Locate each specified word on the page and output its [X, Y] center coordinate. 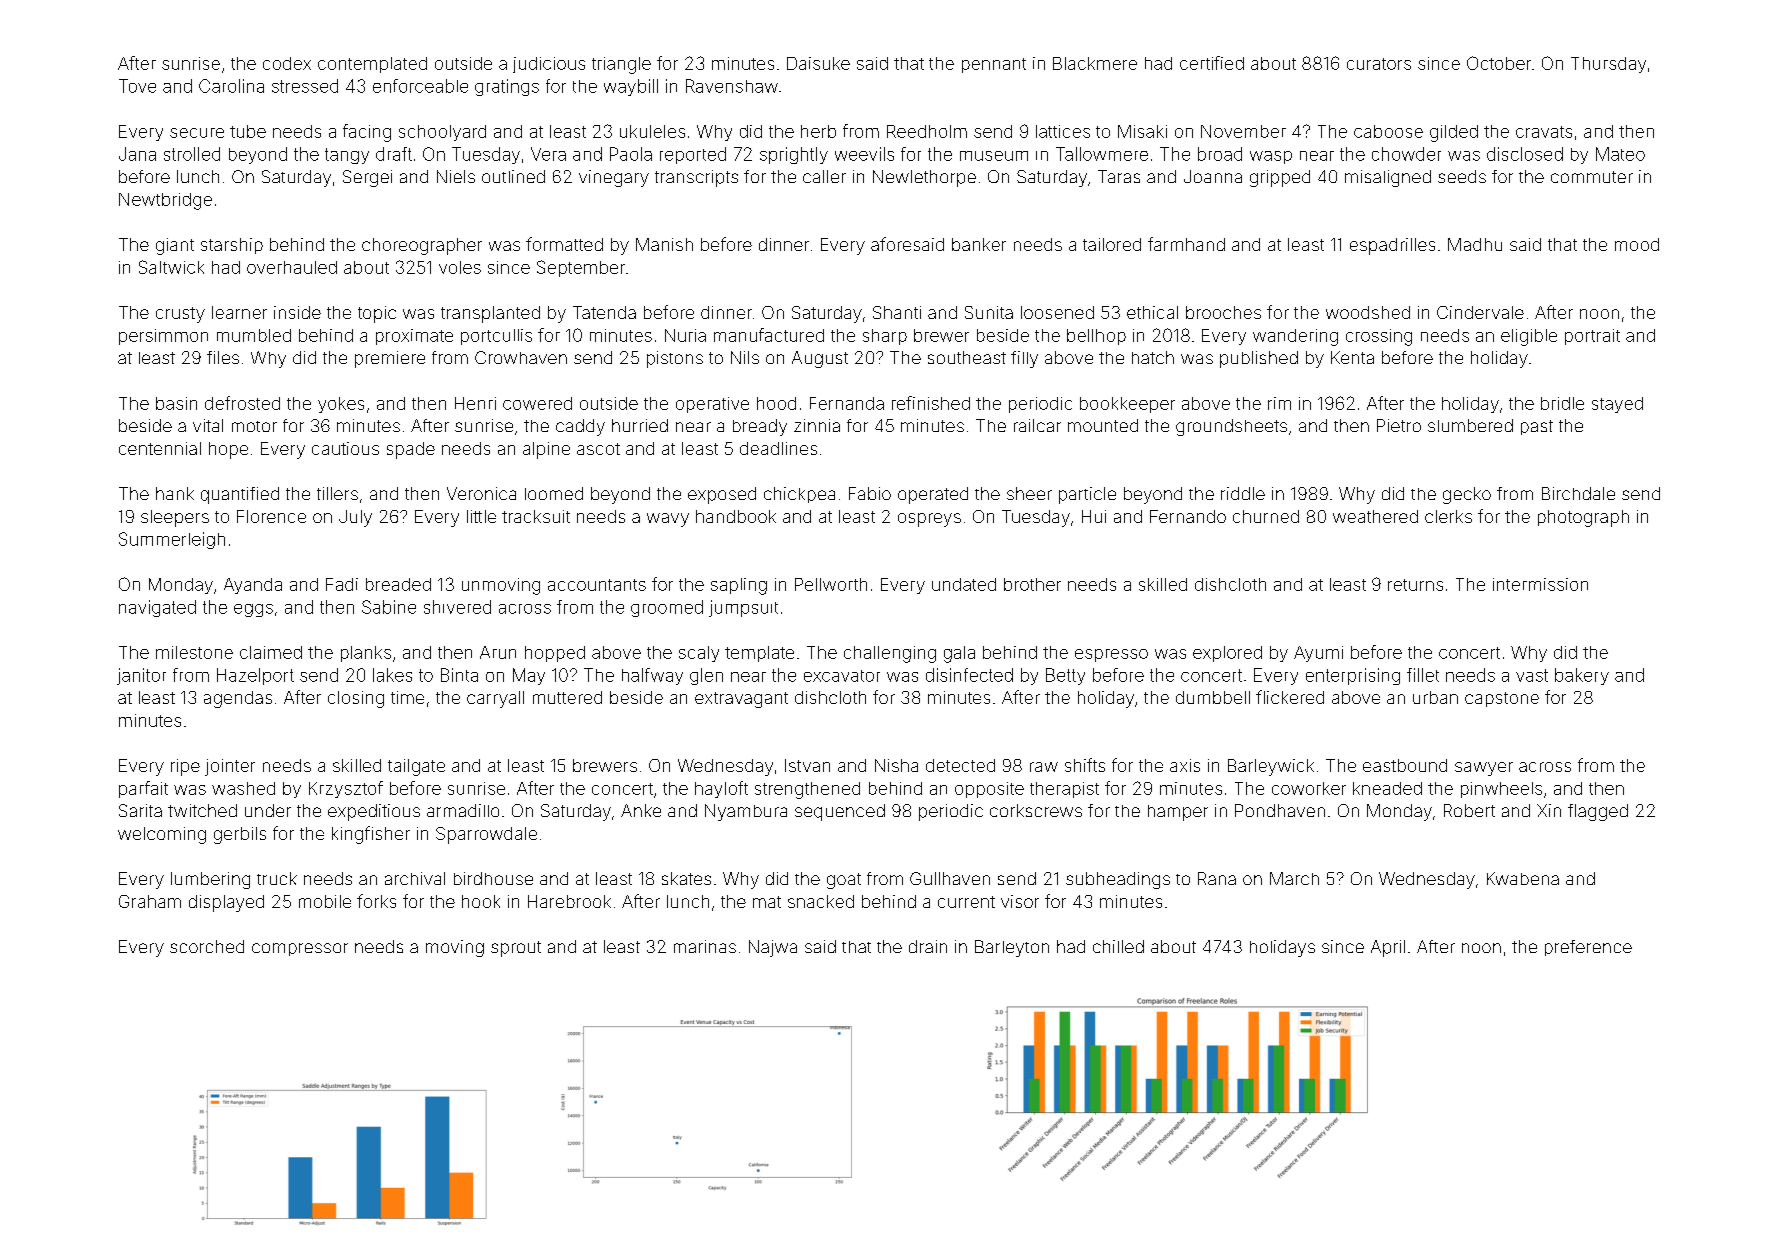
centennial [160, 448]
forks [376, 901]
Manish [664, 244]
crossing [1379, 337]
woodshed [1368, 312]
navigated [157, 608]
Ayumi [1318, 654]
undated [964, 584]
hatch [1153, 357]
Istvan [807, 765]
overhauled [292, 267]
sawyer [1484, 769]
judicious [549, 65]
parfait [143, 789]
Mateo [1620, 154]
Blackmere [1095, 63]
